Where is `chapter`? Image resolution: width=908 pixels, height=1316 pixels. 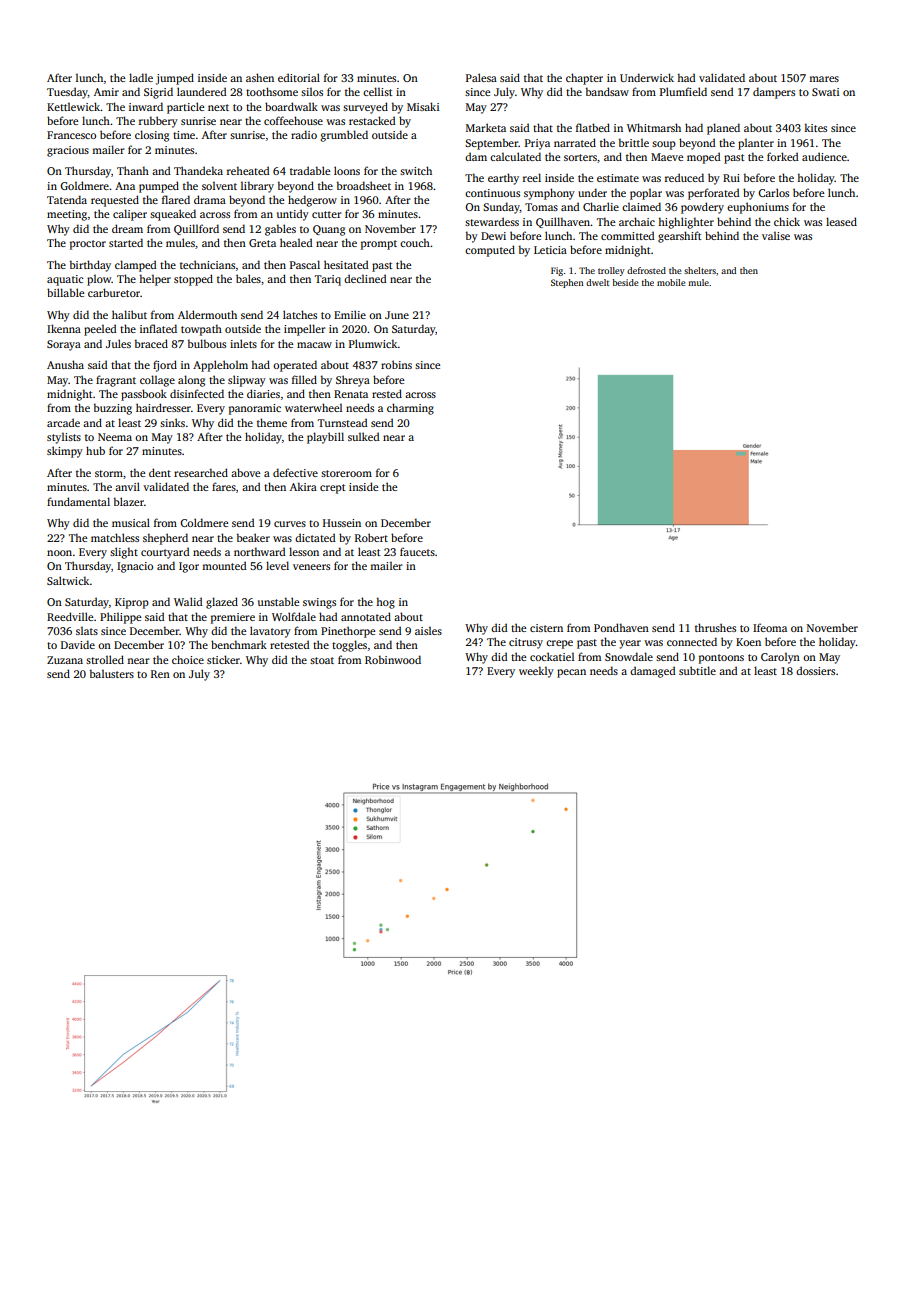 chapter is located at coordinates (584, 79).
